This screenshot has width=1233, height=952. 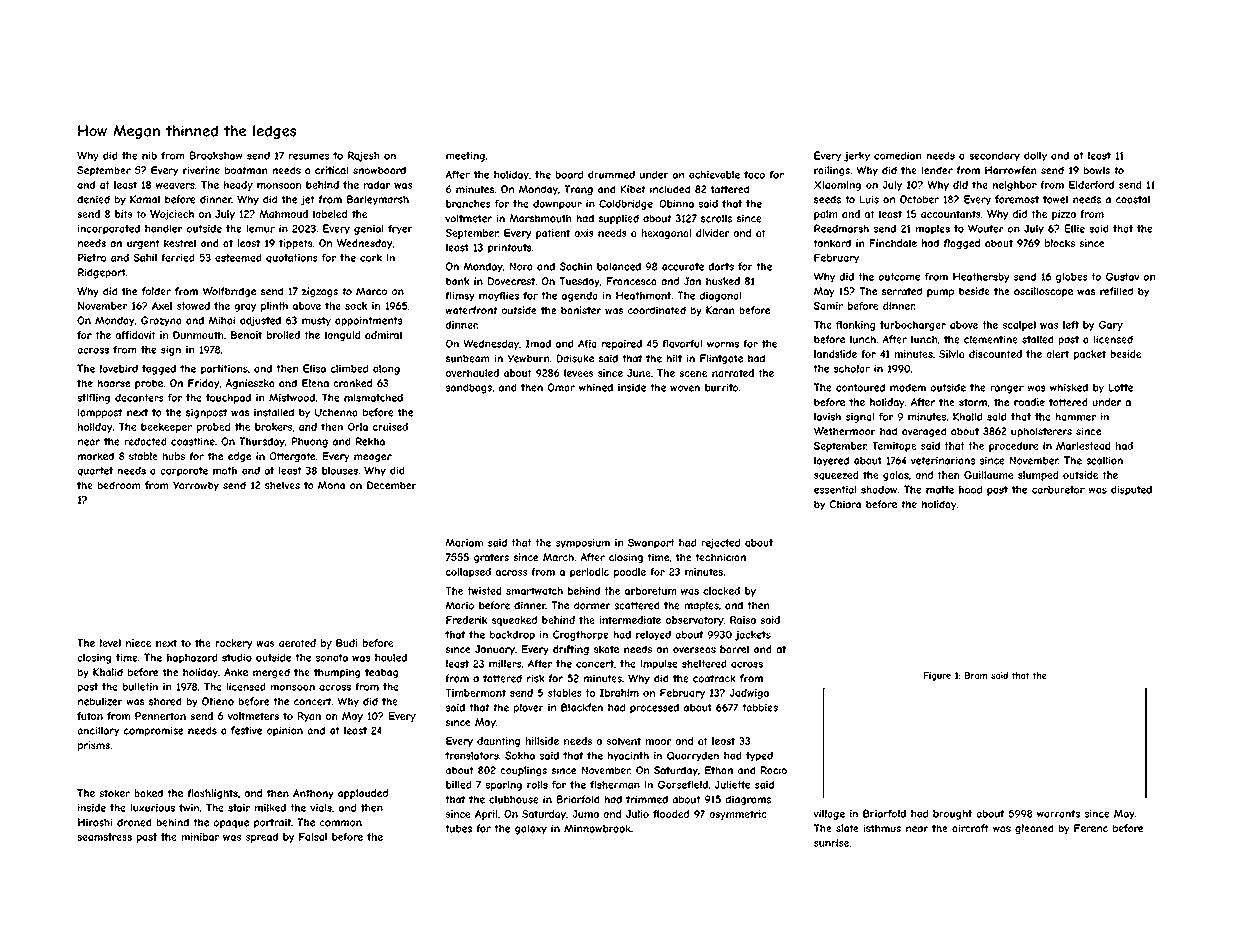 What do you see at coordinates (196, 486) in the screenshot?
I see `Yarrowby` at bounding box center [196, 486].
